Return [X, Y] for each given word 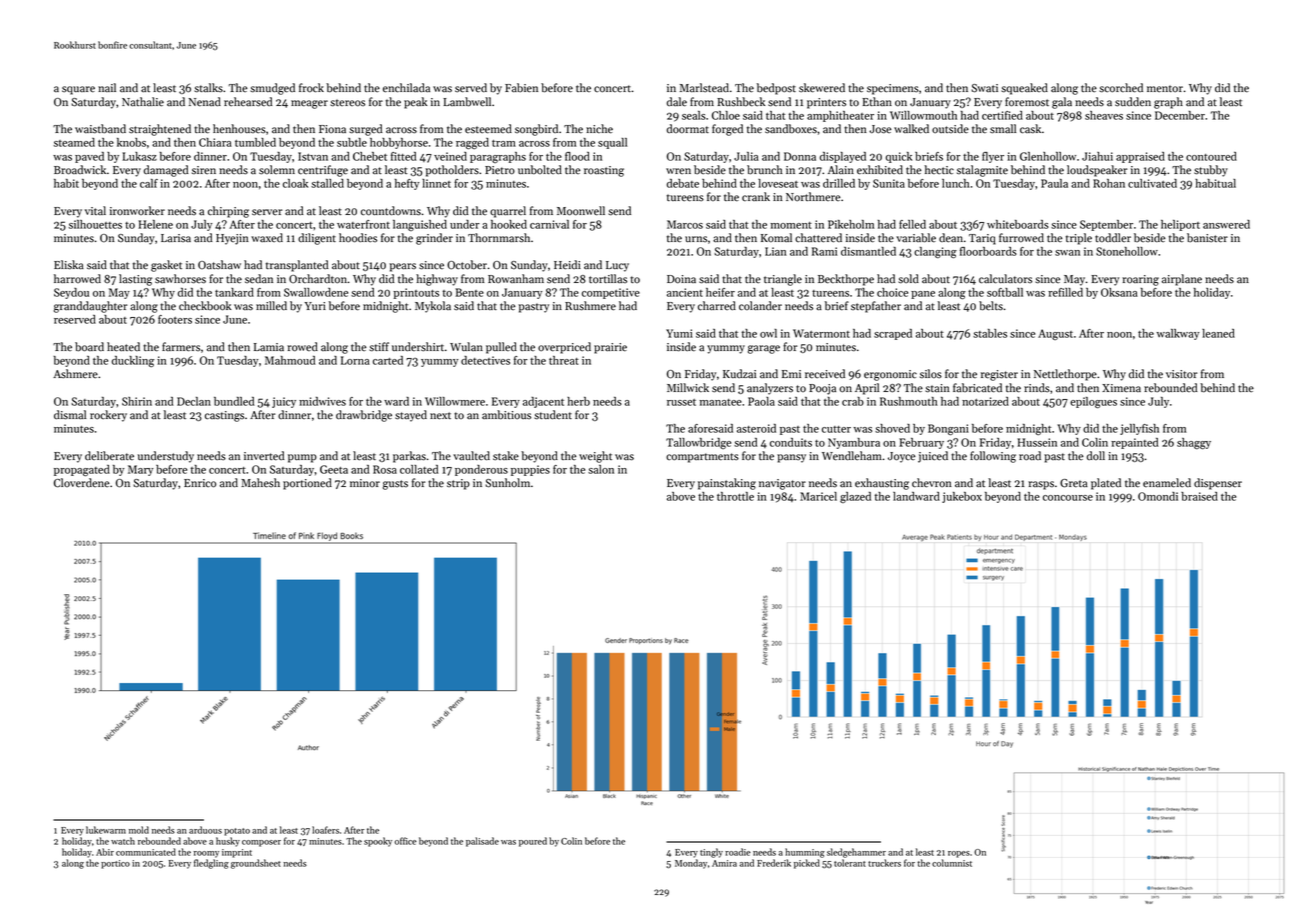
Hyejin [232, 239]
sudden [1133, 102]
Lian [776, 251]
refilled [1065, 292]
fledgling [211, 864]
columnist [952, 863]
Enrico [200, 483]
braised [1199, 496]
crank [756, 197]
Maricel [818, 496]
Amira [724, 863]
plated [1106, 484]
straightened [160, 130]
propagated [82, 470]
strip [458, 484]
